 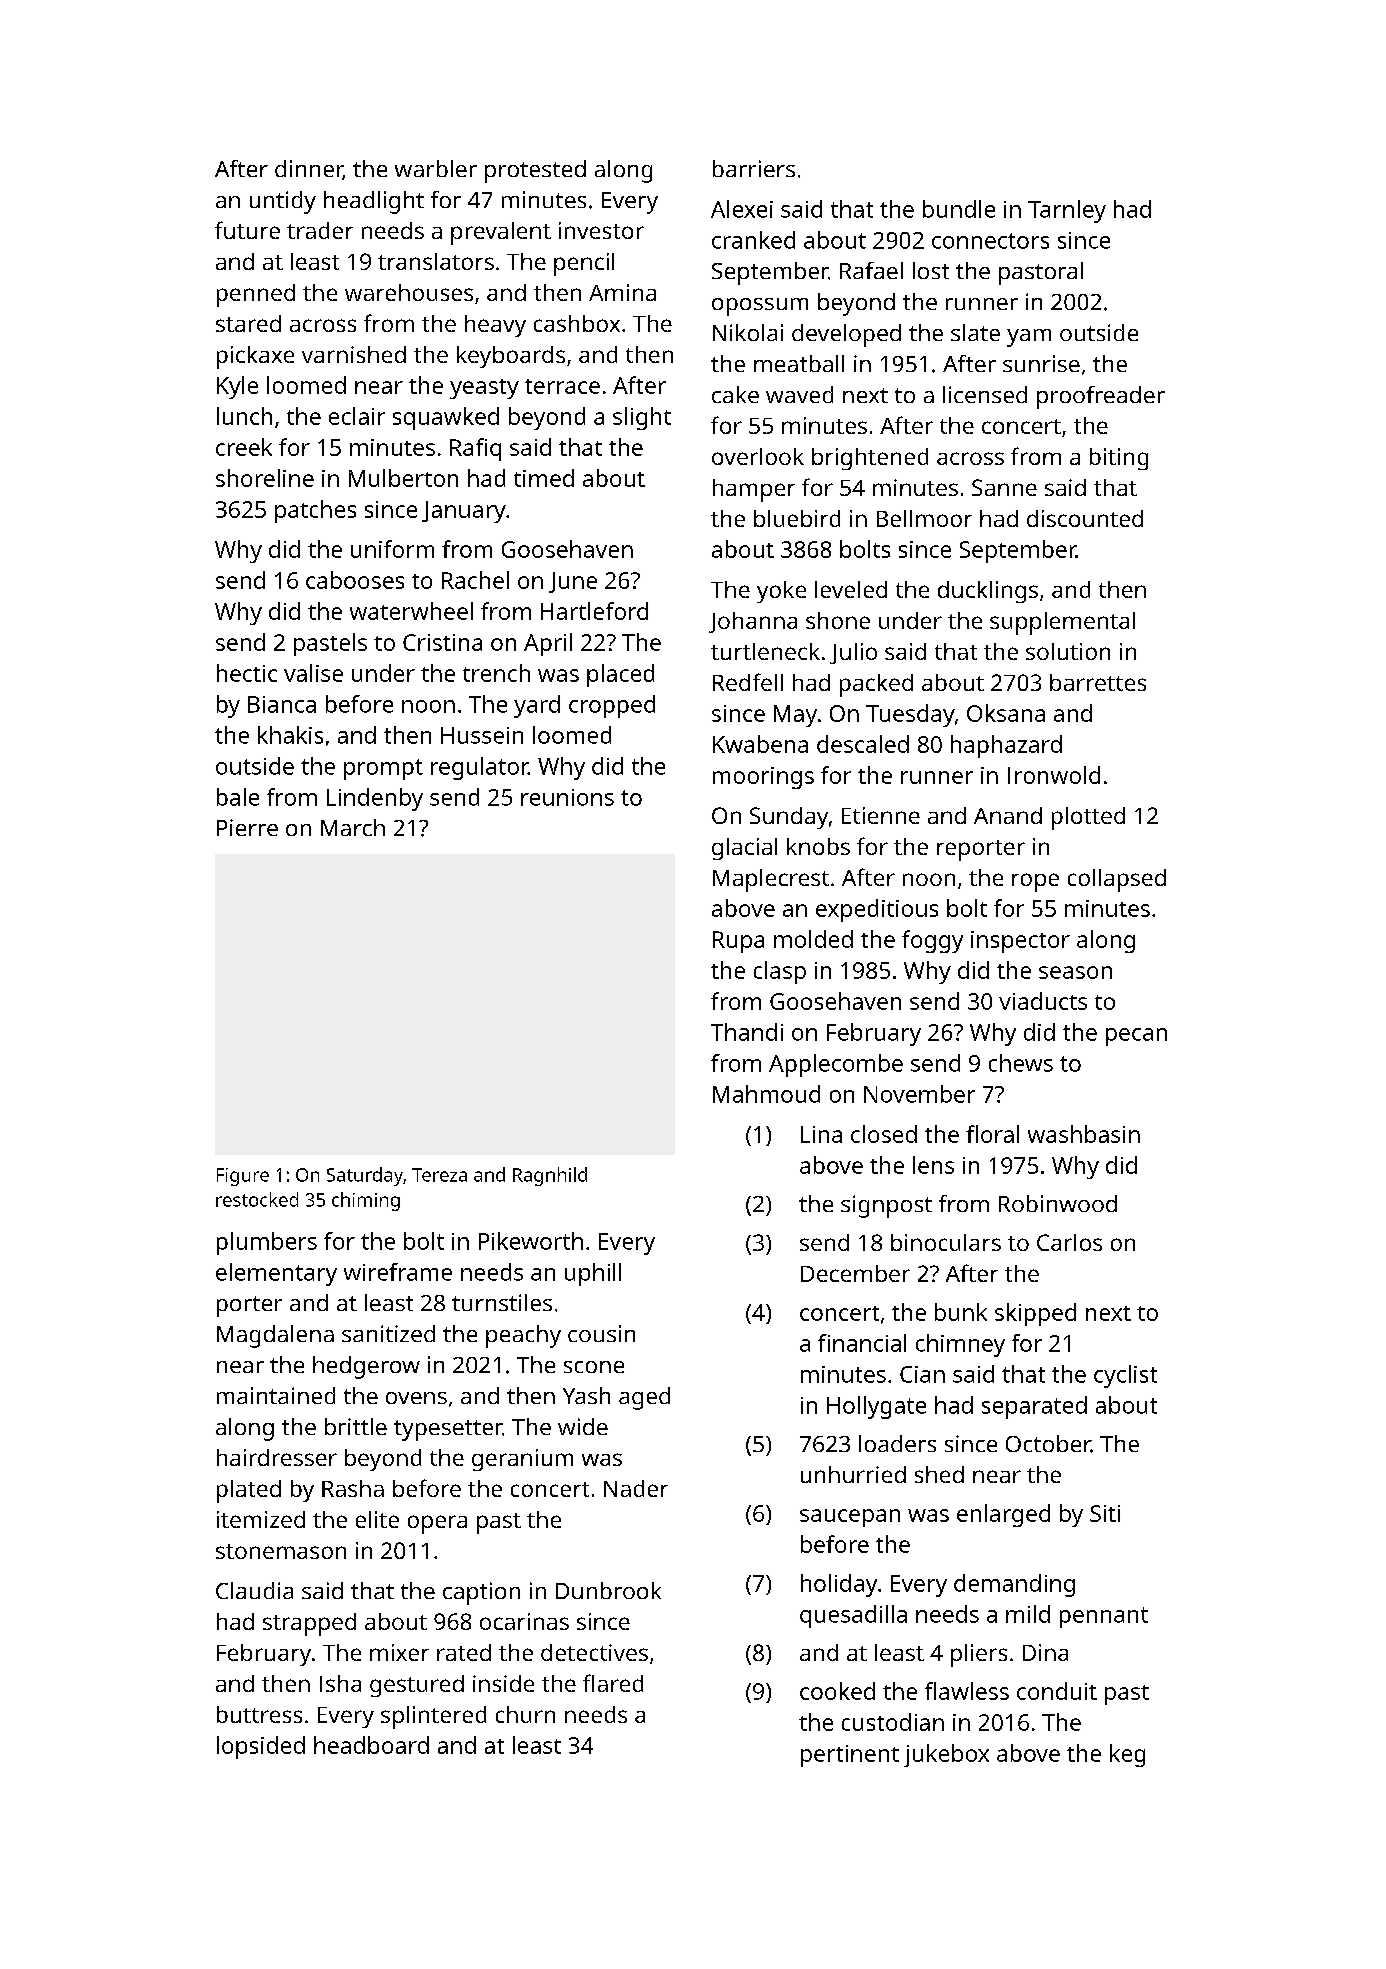 What do you see at coordinates (608, 1590) in the image?
I see `Dunbrook` at bounding box center [608, 1590].
